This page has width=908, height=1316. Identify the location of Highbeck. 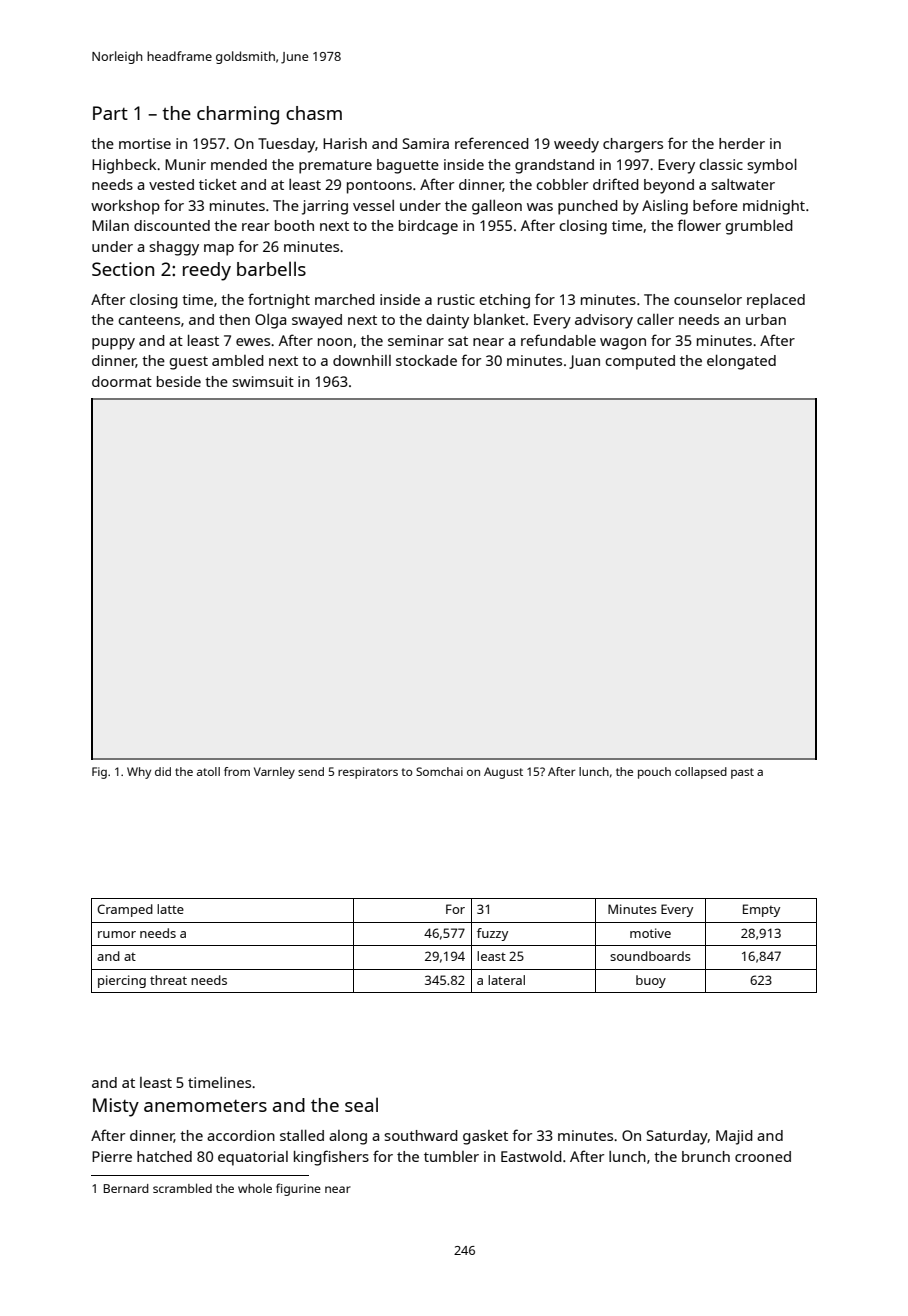
(124, 166).
